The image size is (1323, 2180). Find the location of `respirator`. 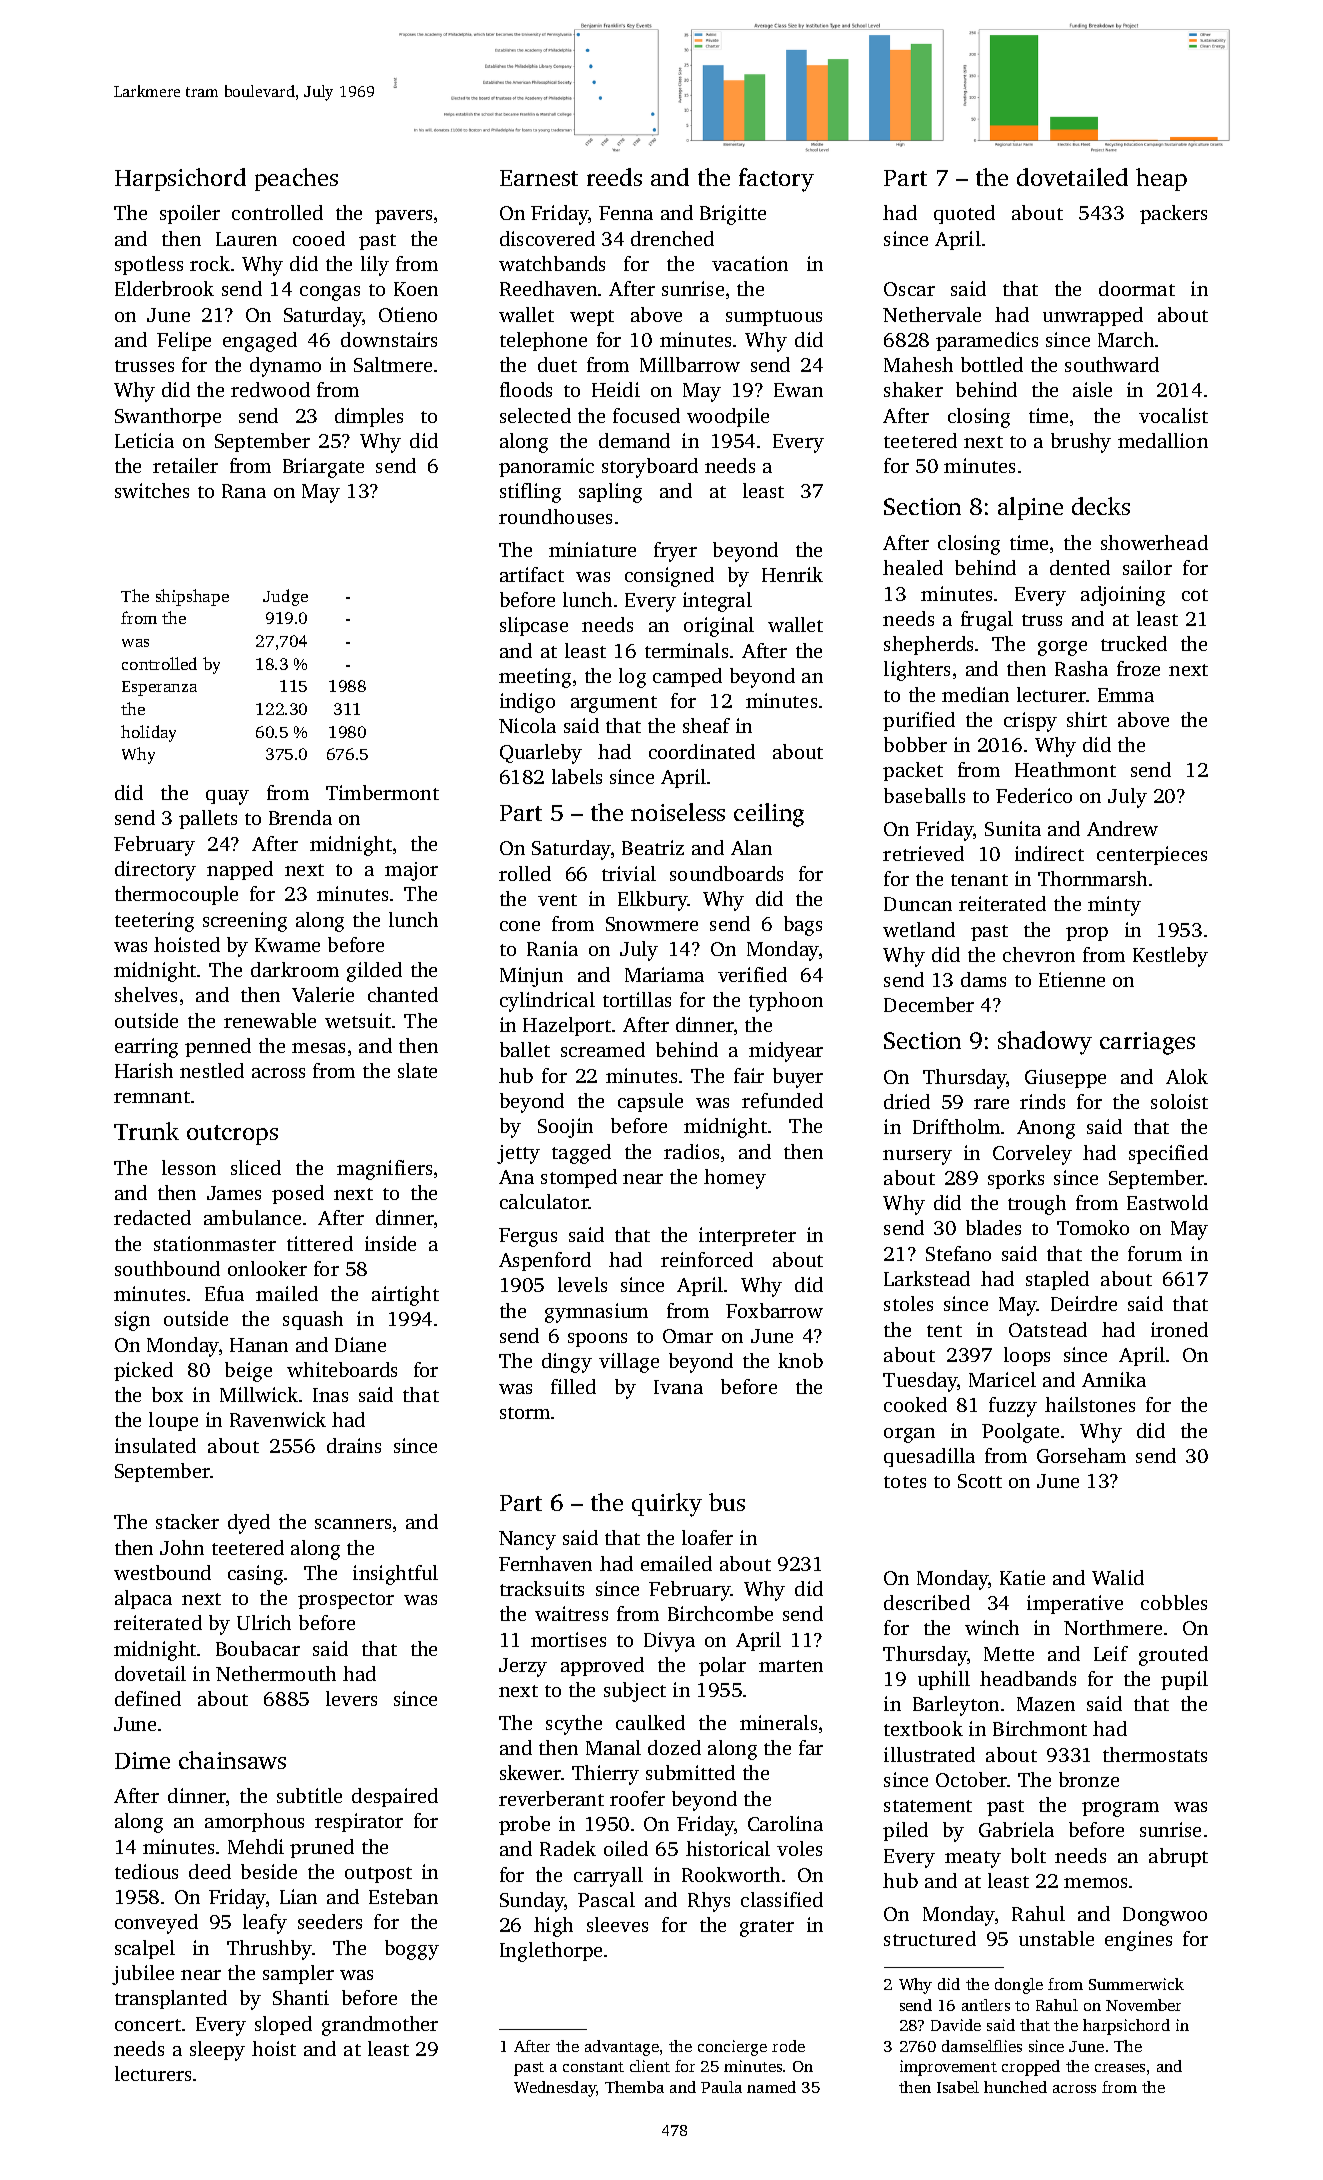

respirator is located at coordinates (359, 1822).
